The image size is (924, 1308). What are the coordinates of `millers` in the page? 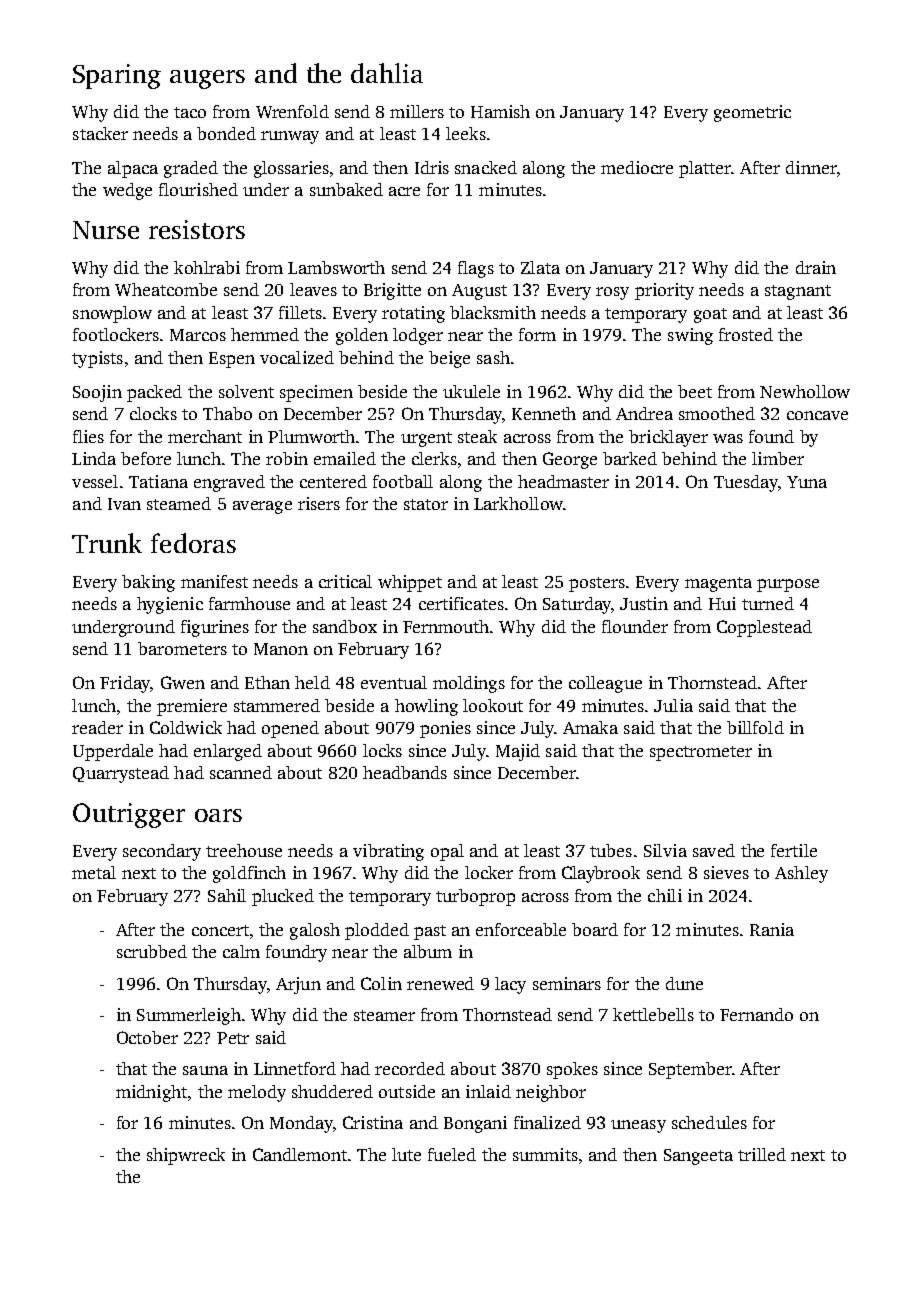 It's located at (417, 111).
